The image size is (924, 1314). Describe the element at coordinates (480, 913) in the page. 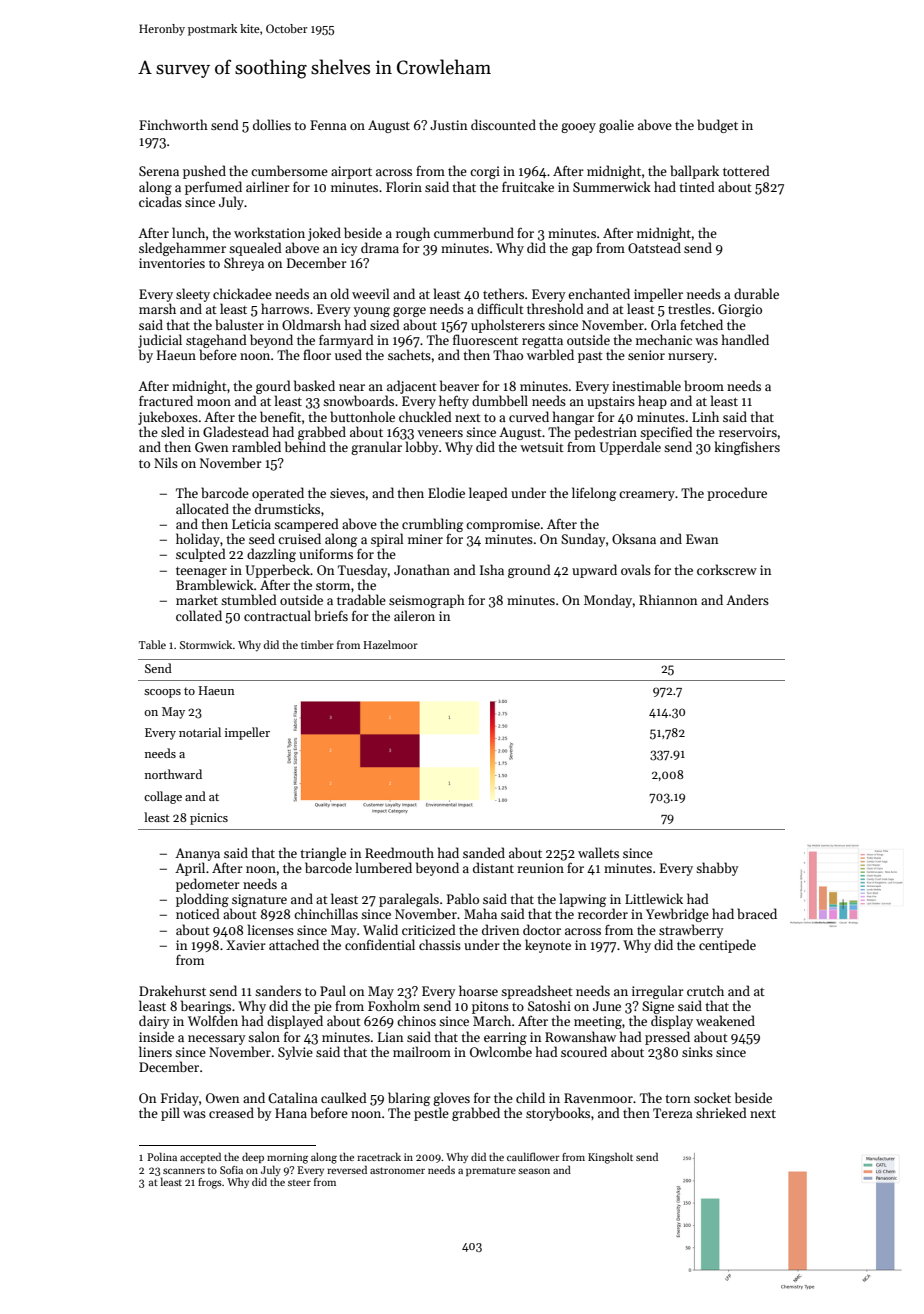

I see `Maha` at that location.
